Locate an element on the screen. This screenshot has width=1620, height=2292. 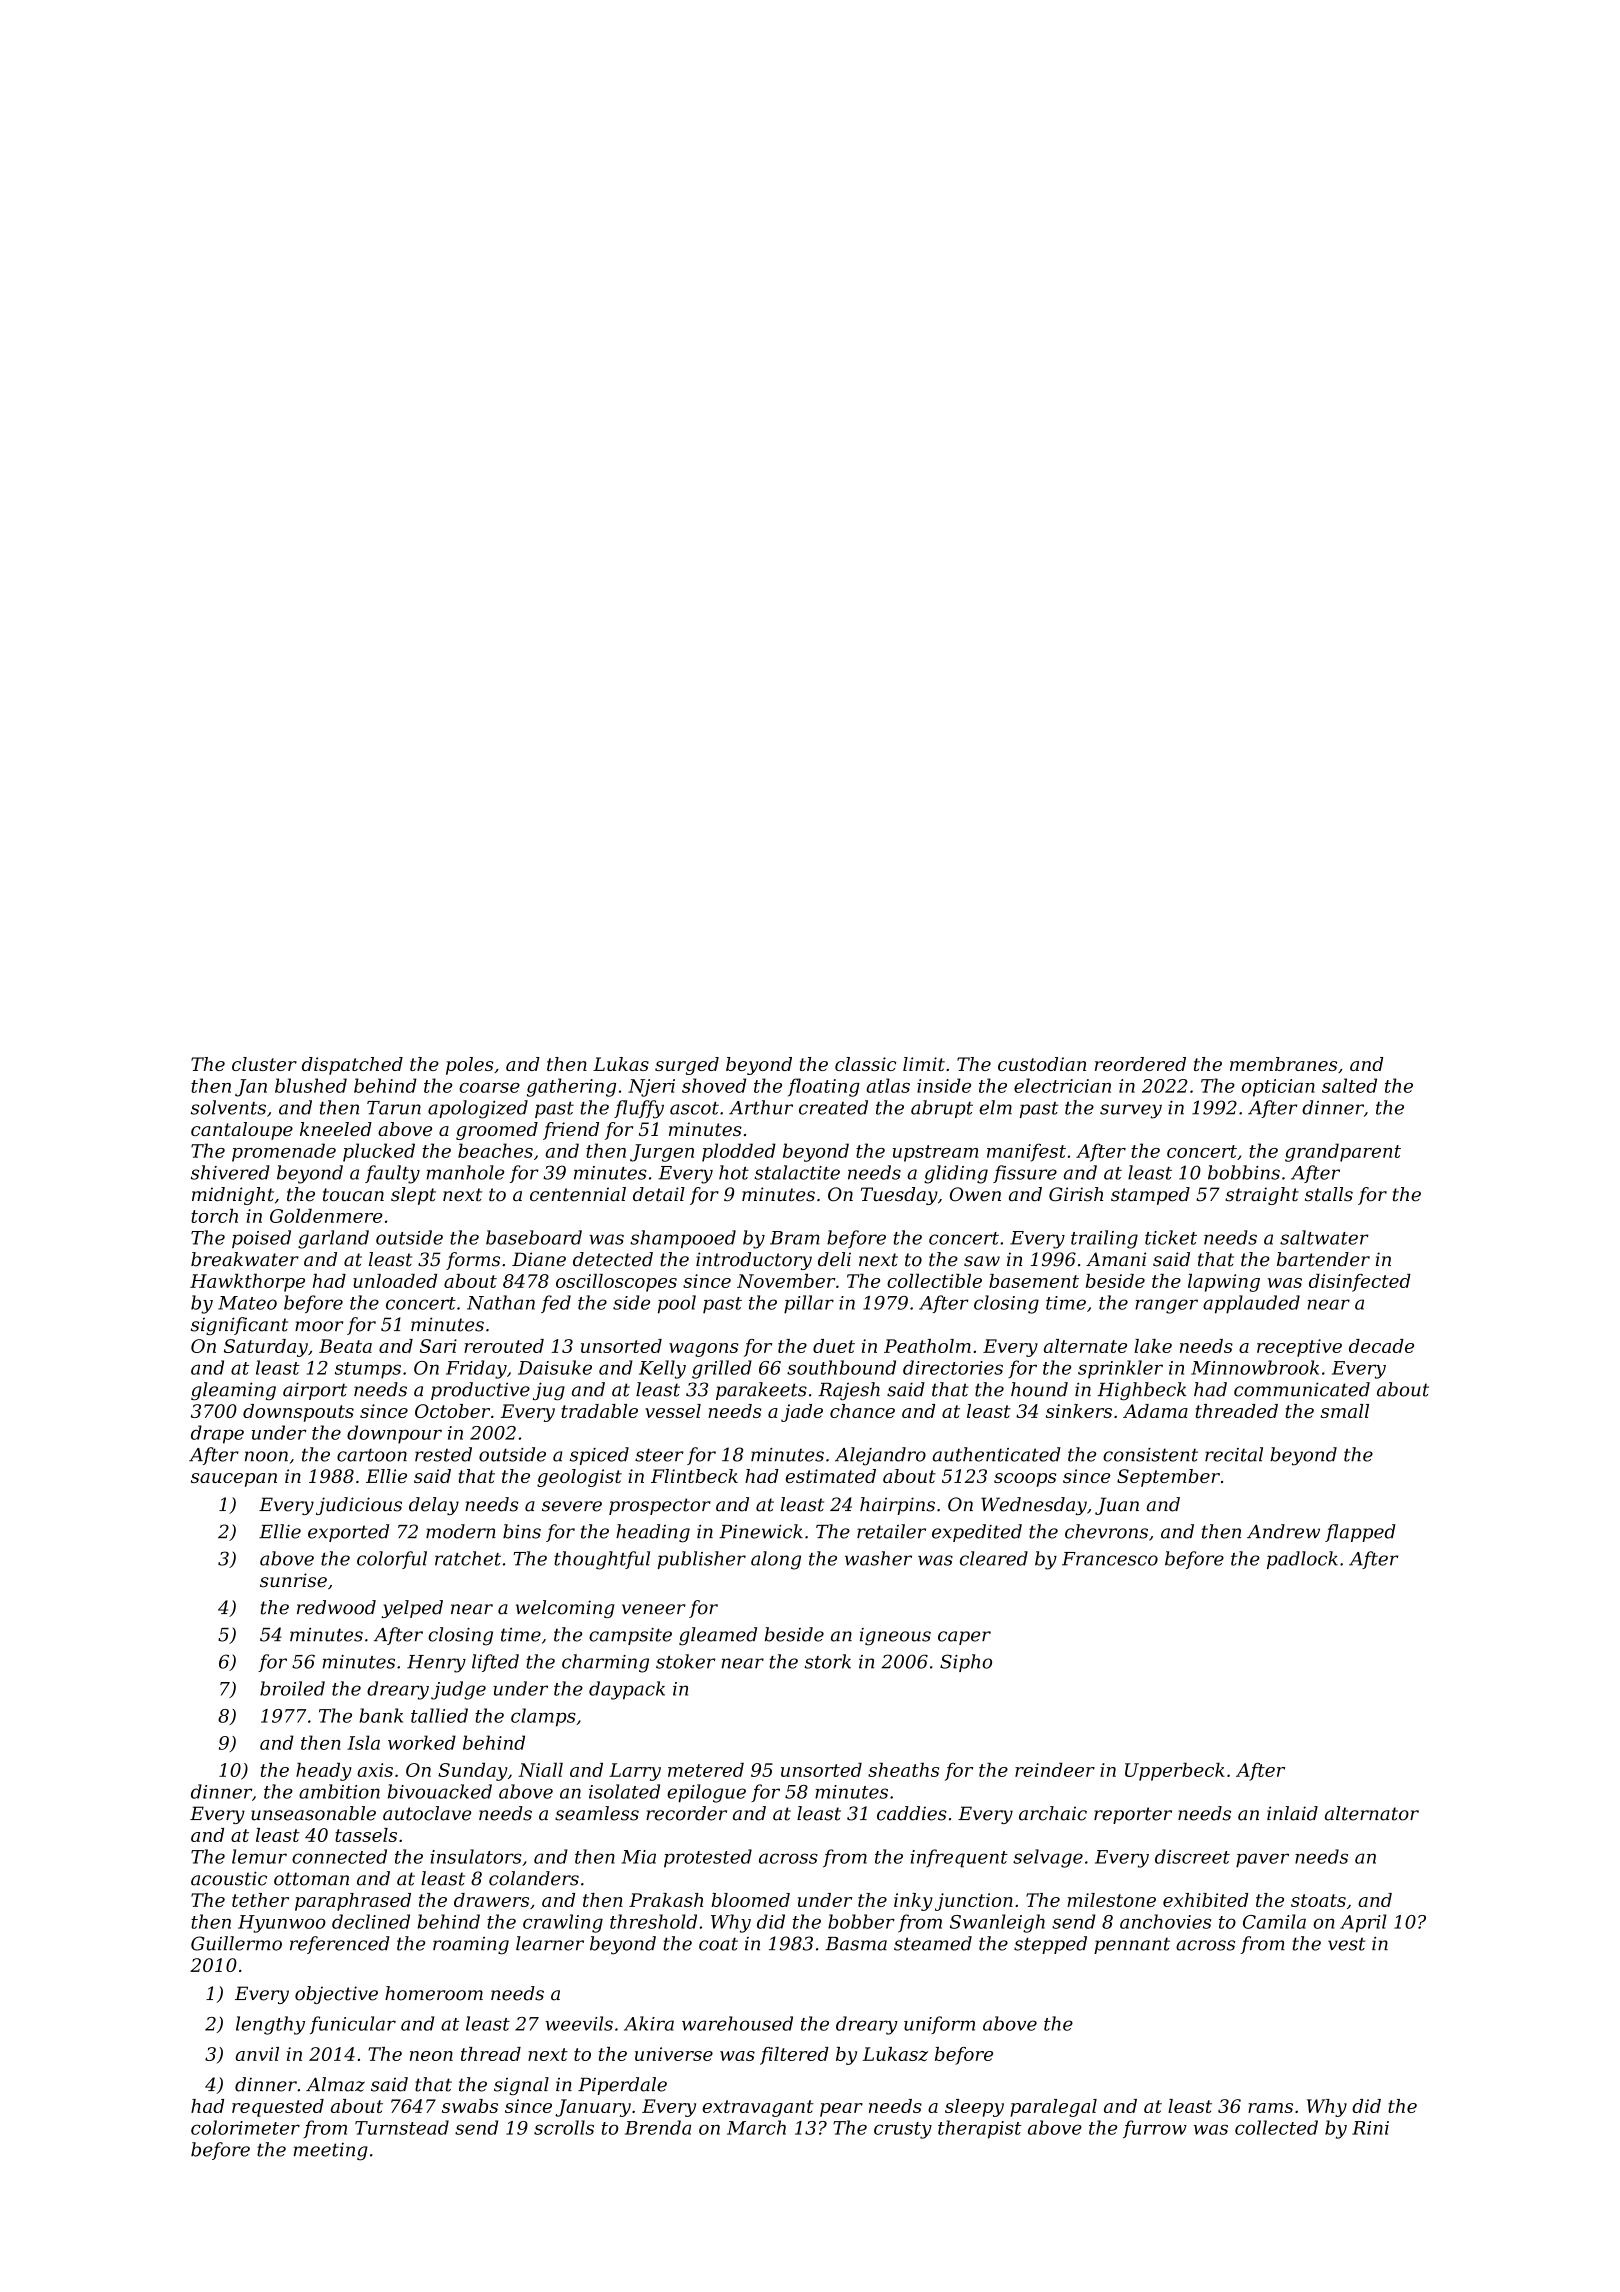
Almaz is located at coordinates (335, 2084).
